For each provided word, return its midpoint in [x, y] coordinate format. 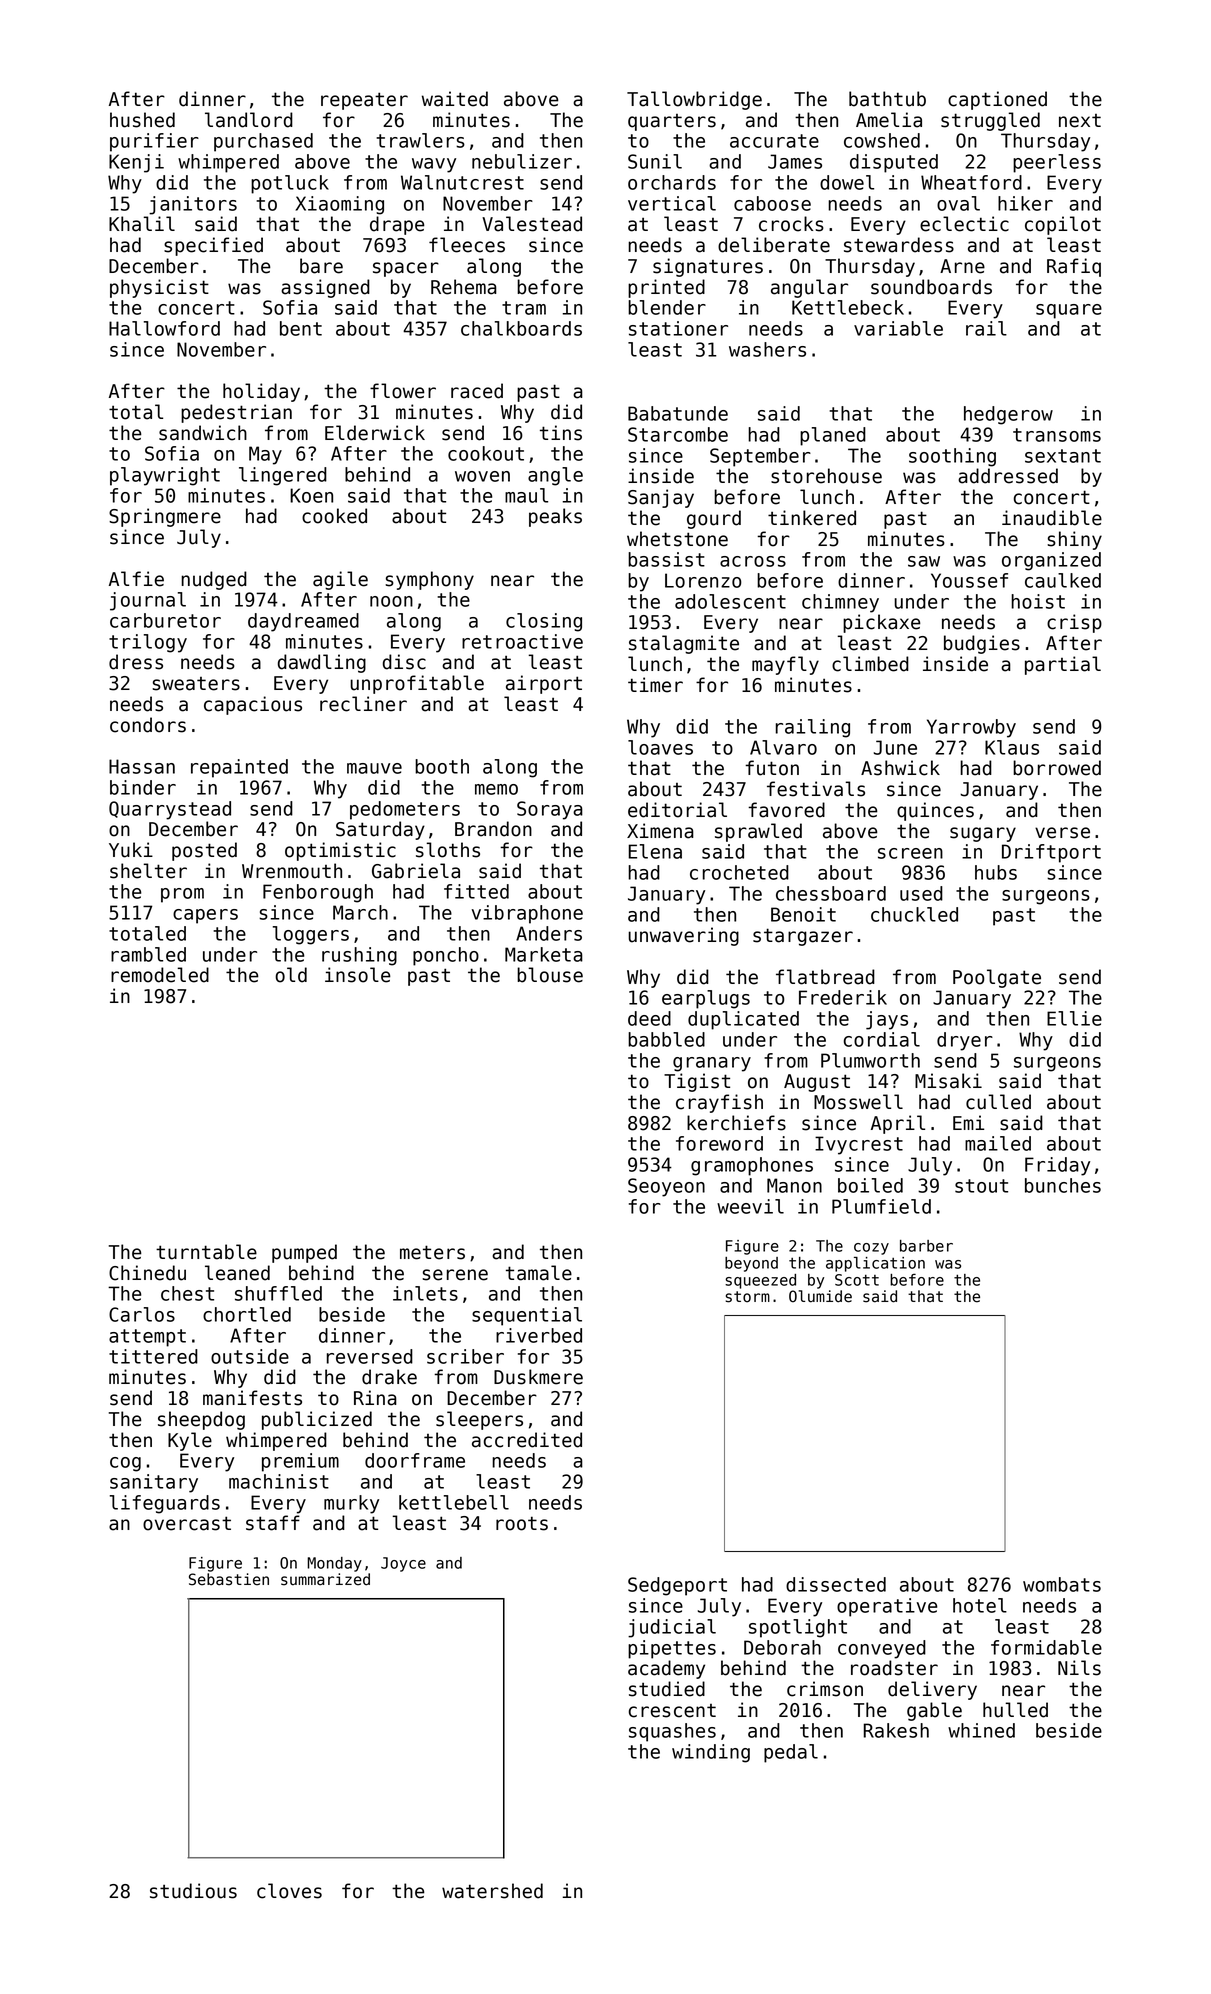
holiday [261, 392]
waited [455, 99]
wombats [1062, 1584]
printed [666, 288]
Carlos [142, 1314]
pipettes [672, 1649]
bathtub [887, 99]
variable [898, 328]
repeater [364, 101]
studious [193, 1891]
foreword [719, 1143]
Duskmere [538, 1377]
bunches [1063, 1185]
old [291, 975]
